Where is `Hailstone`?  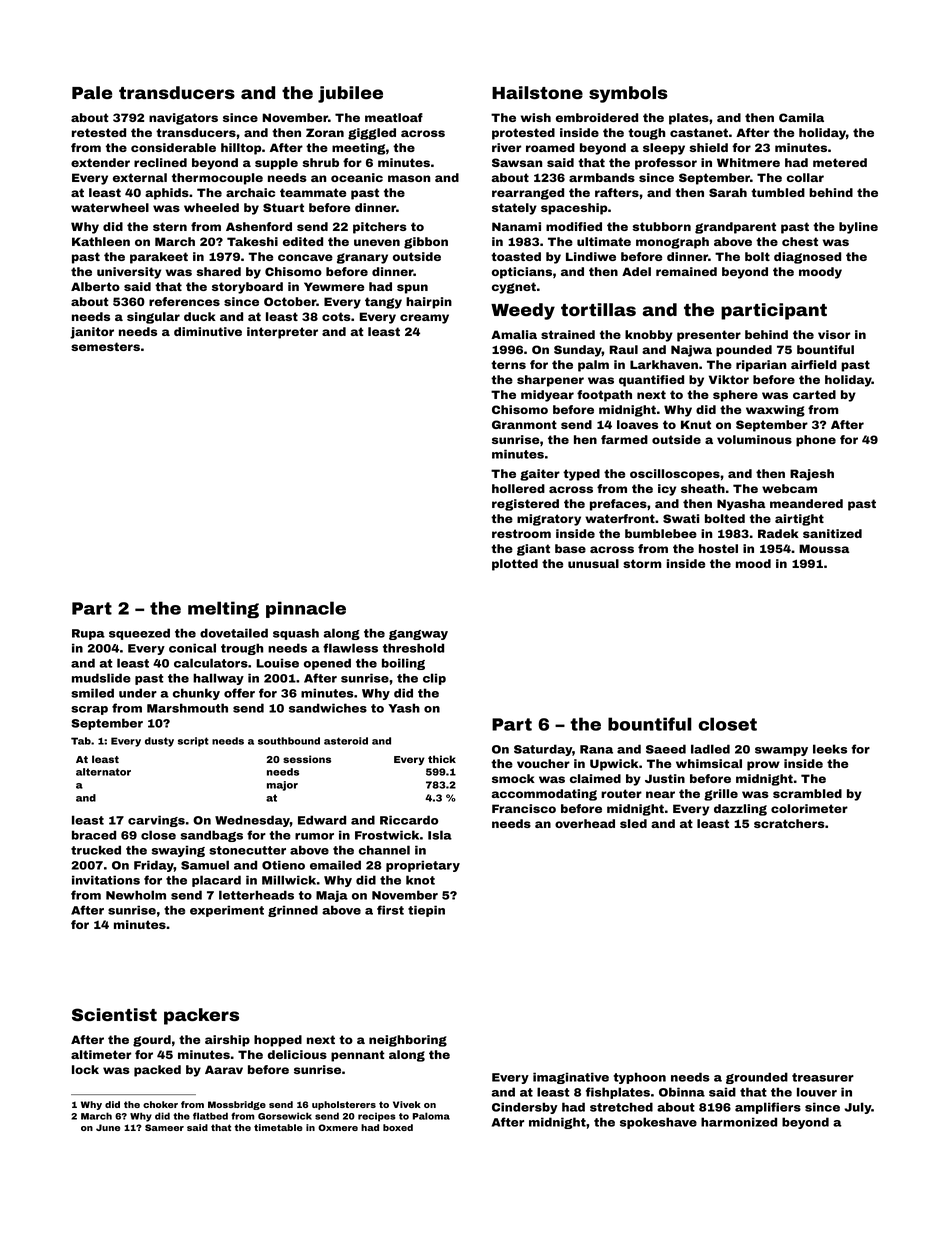
Hailstone is located at coordinates (537, 92).
